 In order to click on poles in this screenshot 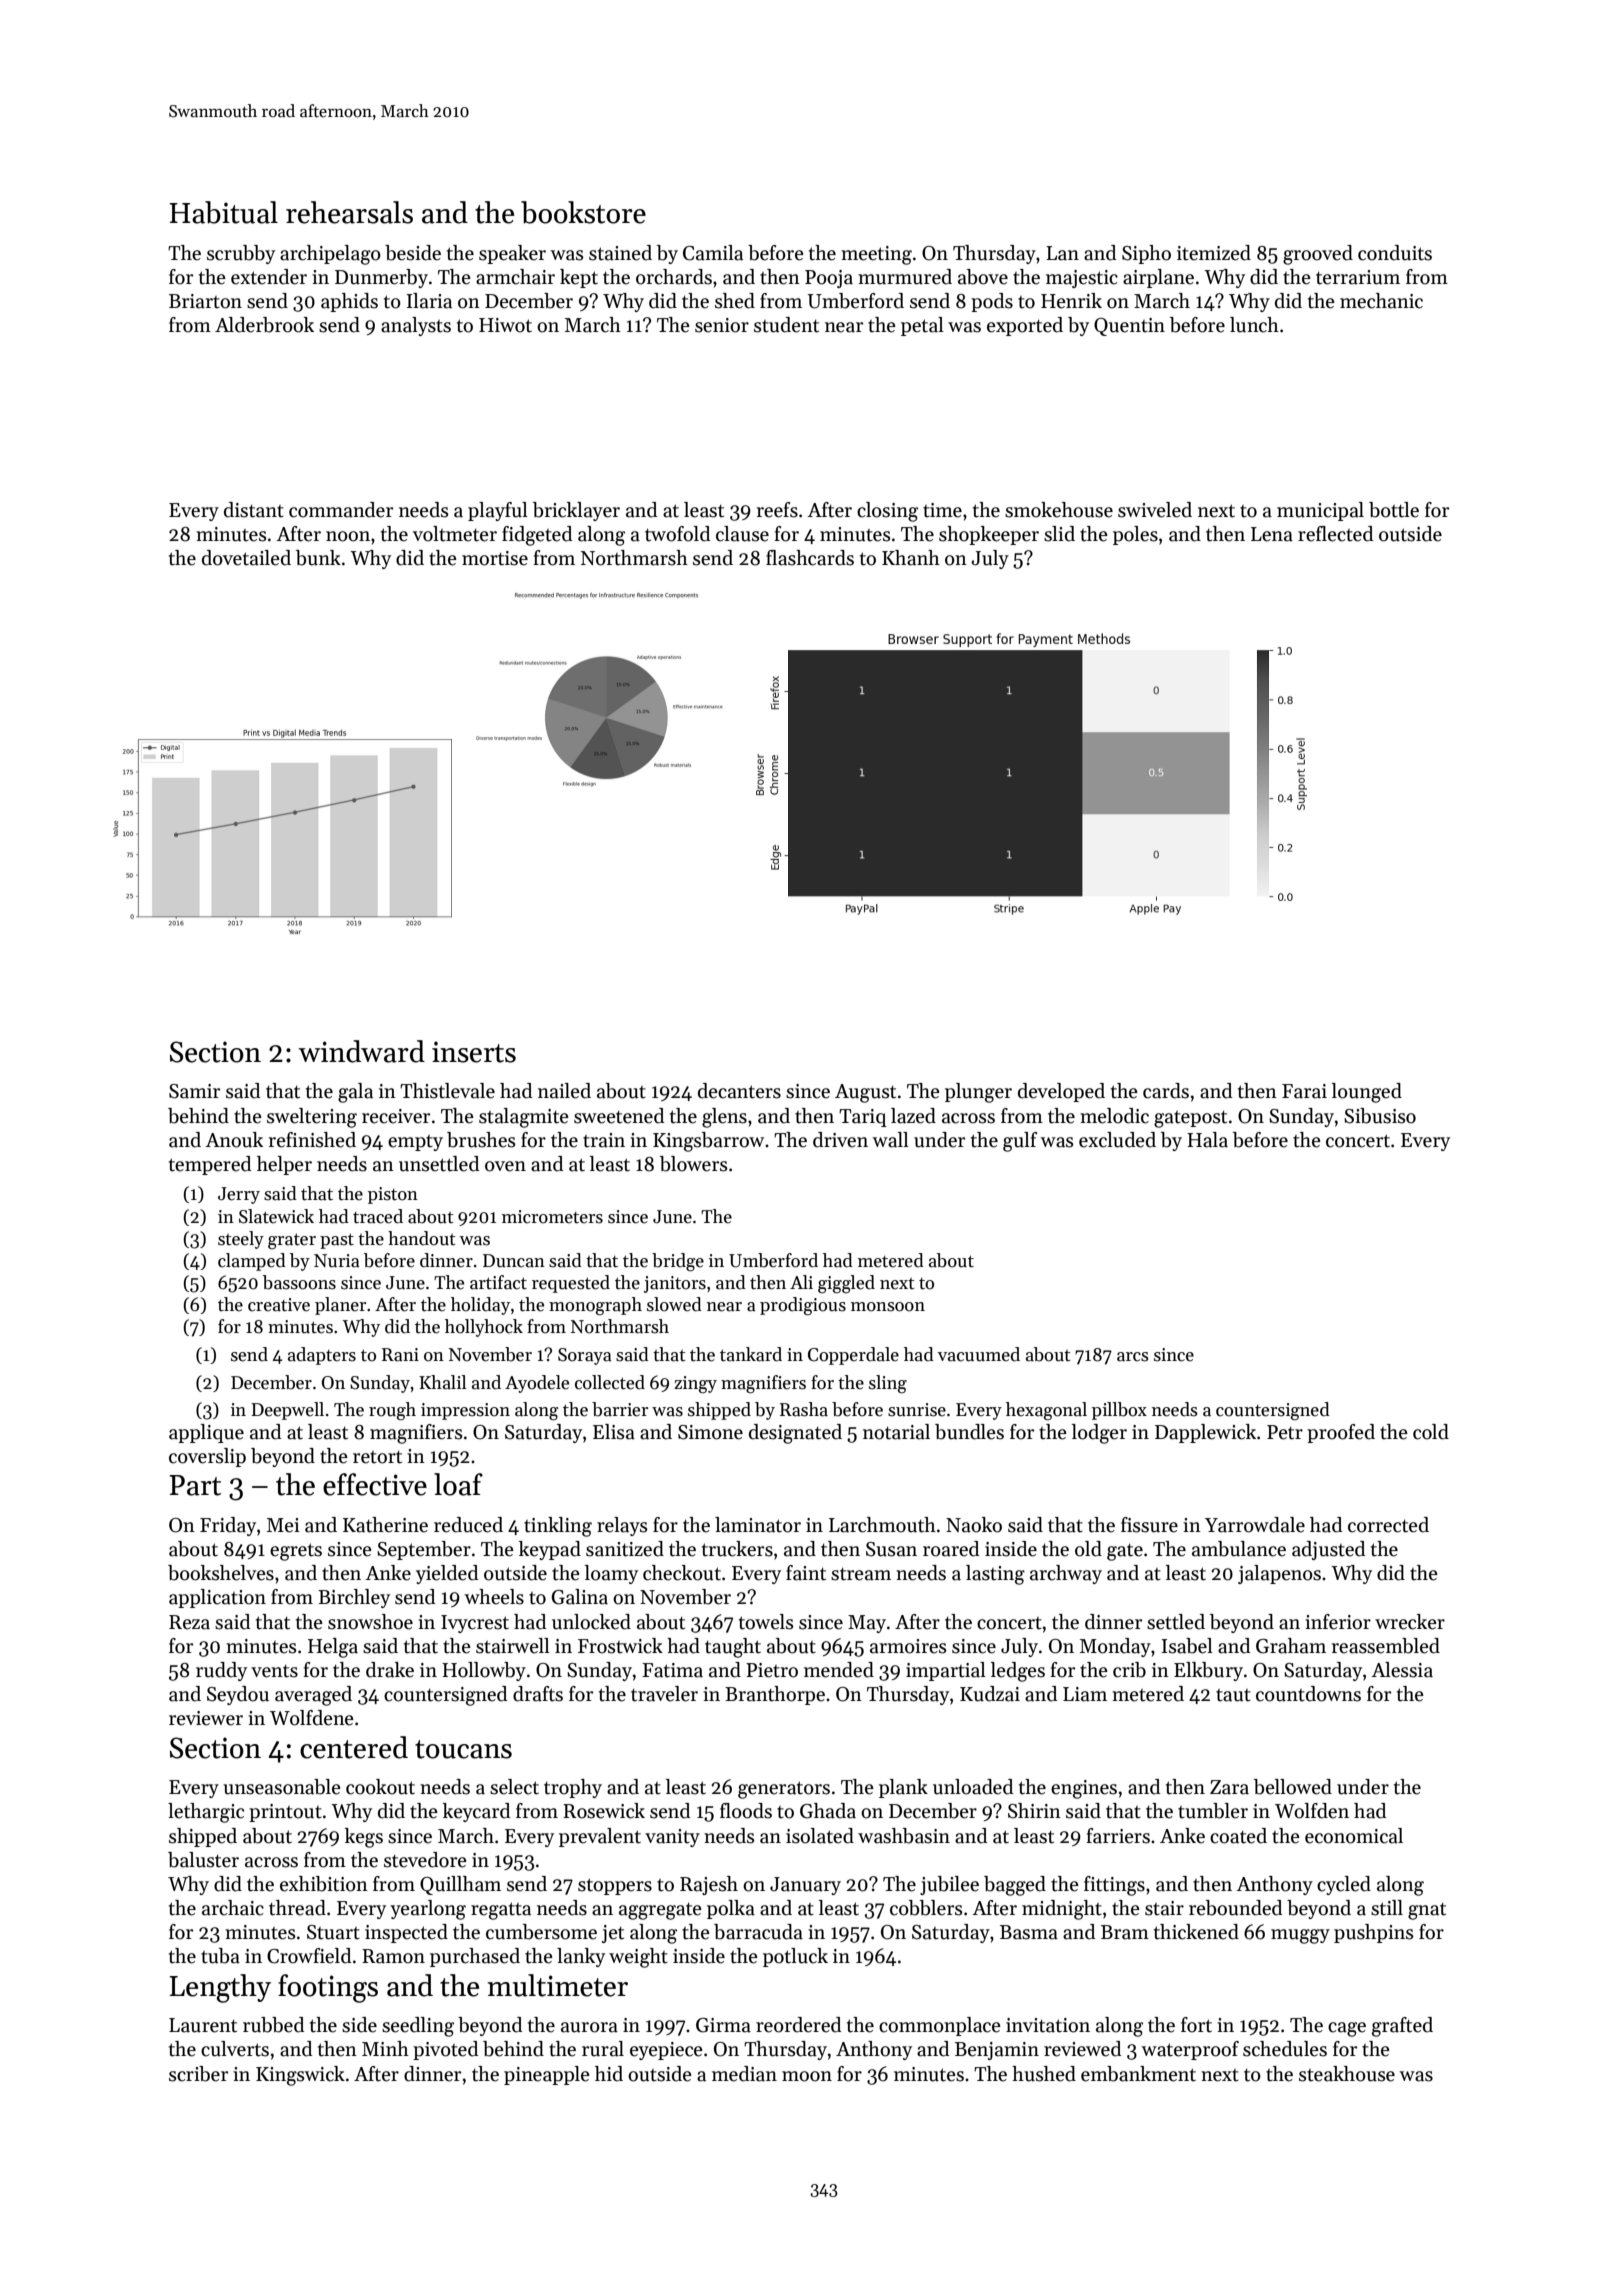, I will do `click(1135, 535)`.
